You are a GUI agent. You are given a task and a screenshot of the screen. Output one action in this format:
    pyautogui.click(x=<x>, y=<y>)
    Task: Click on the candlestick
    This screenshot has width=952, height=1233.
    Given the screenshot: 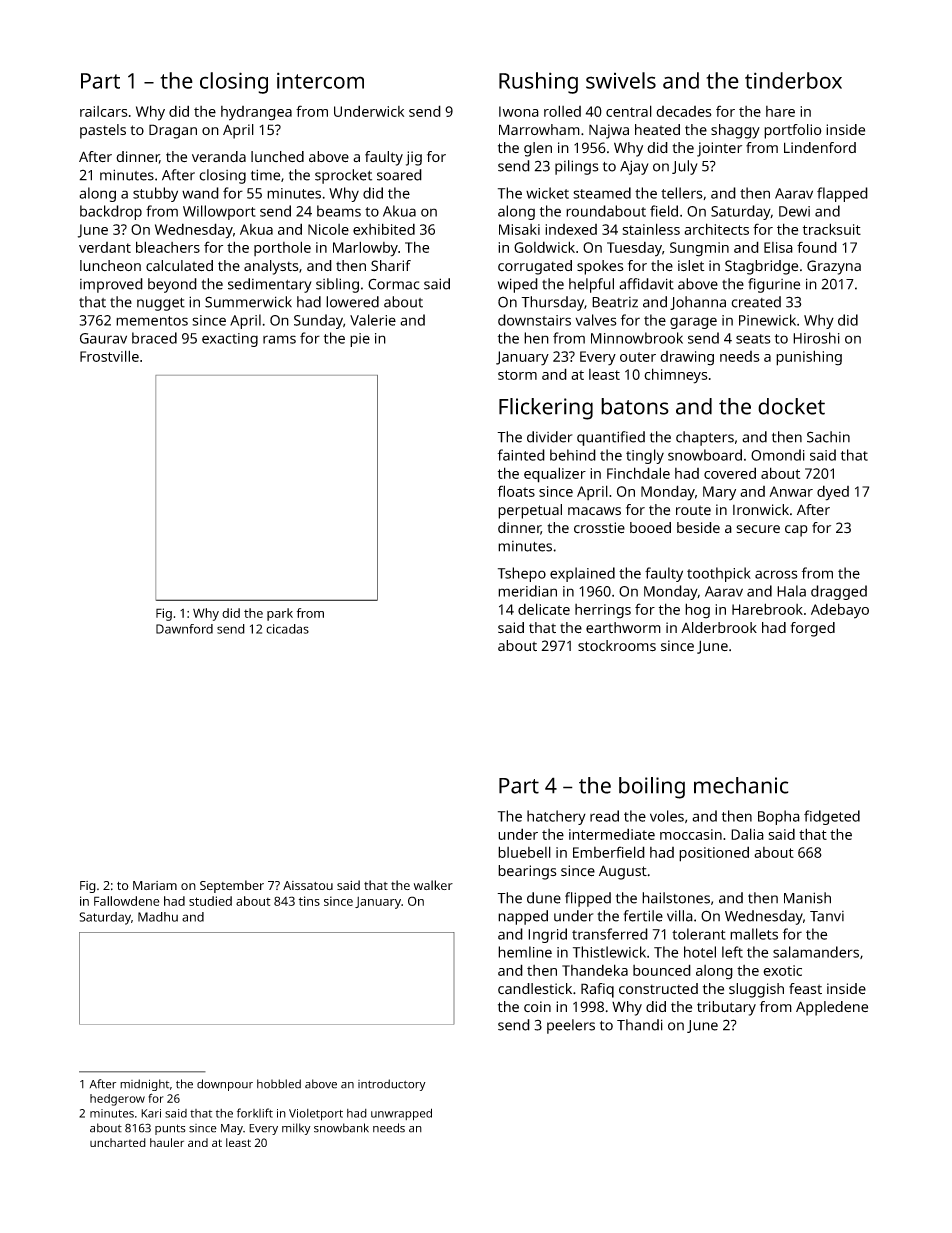 What is the action you would take?
    pyautogui.click(x=535, y=989)
